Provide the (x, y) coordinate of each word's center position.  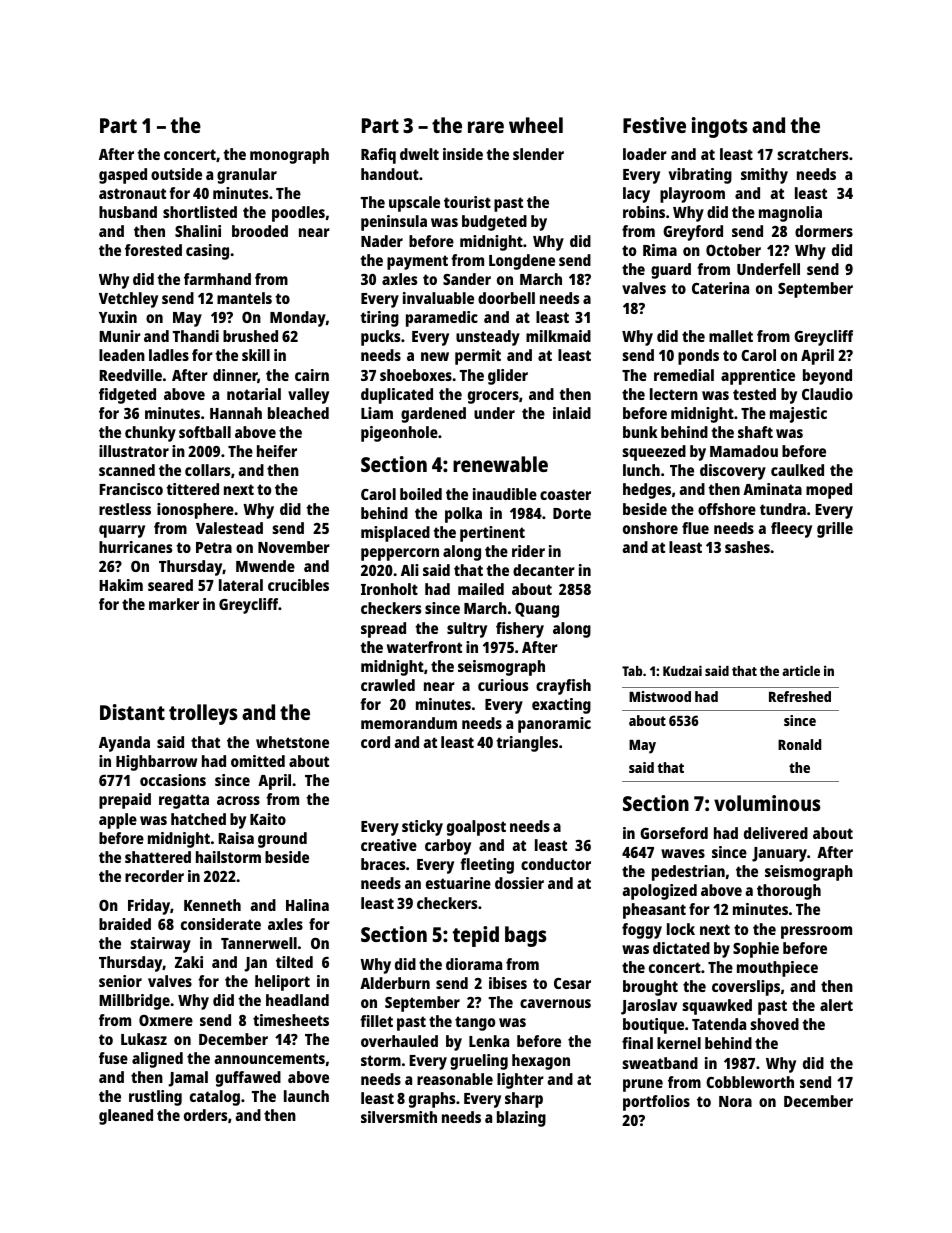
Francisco (131, 489)
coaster (565, 494)
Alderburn (395, 983)
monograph (289, 156)
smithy (764, 176)
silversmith (399, 1117)
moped (829, 491)
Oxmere (166, 1020)
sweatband (660, 1063)
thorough (789, 892)
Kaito (268, 819)
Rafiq (378, 156)
